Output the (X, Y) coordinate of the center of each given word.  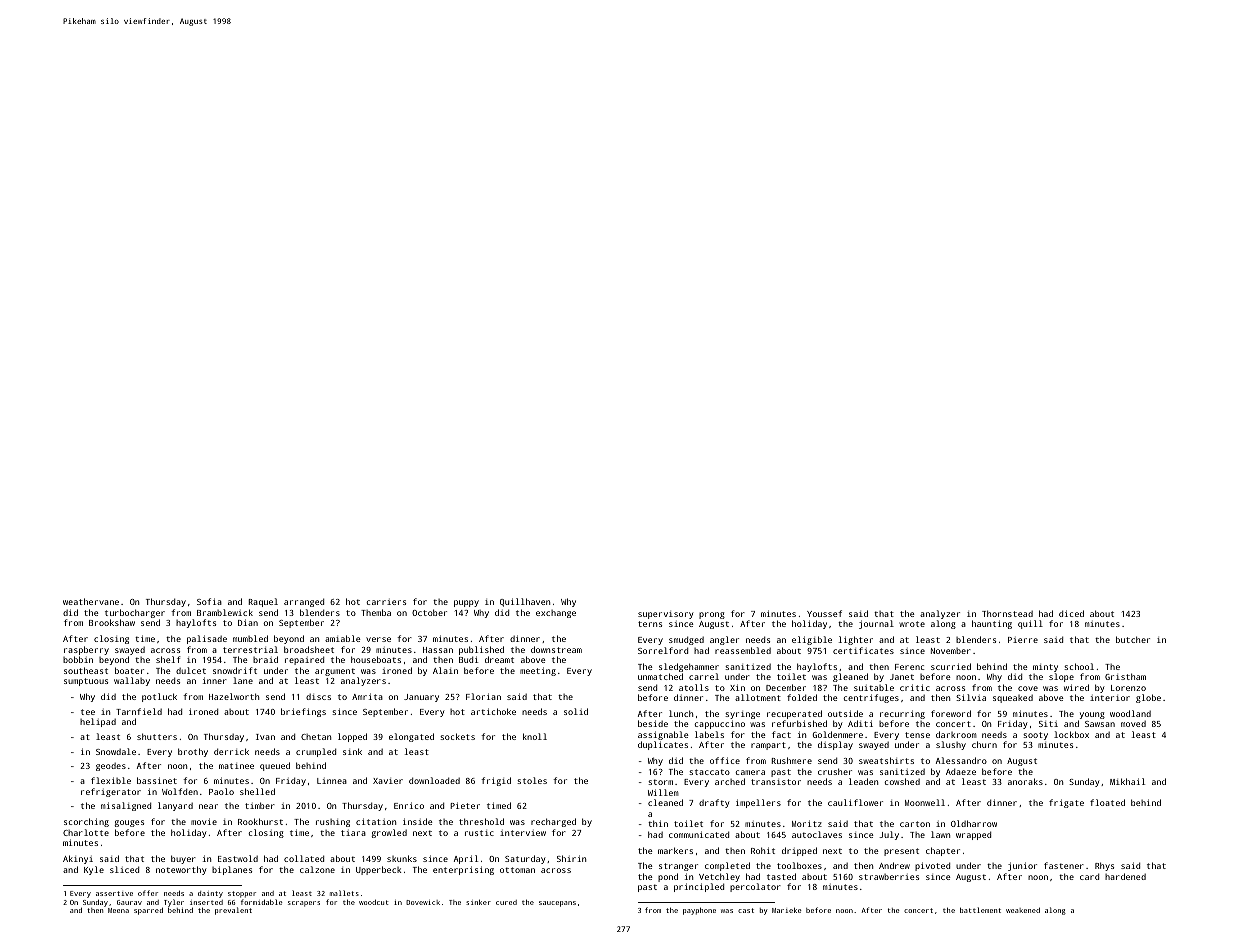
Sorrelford (663, 650)
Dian (248, 622)
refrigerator (111, 792)
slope (1061, 677)
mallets (344, 893)
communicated (699, 834)
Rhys (1104, 866)
